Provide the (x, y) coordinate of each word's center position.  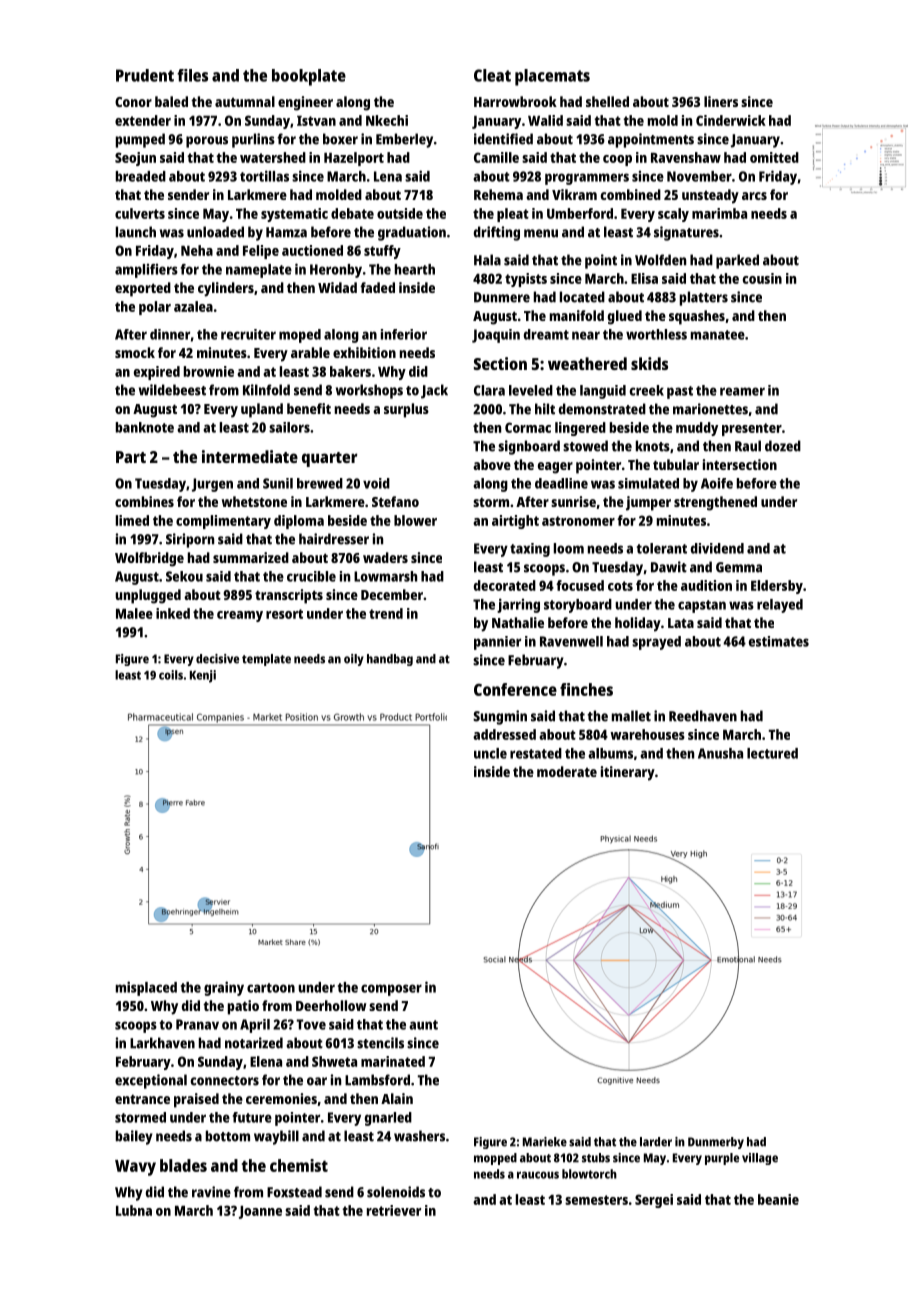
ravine (211, 1192)
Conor (133, 102)
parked (737, 261)
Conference (515, 689)
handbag (390, 660)
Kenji (203, 676)
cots (620, 586)
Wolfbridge (149, 559)
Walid (545, 120)
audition (706, 585)
